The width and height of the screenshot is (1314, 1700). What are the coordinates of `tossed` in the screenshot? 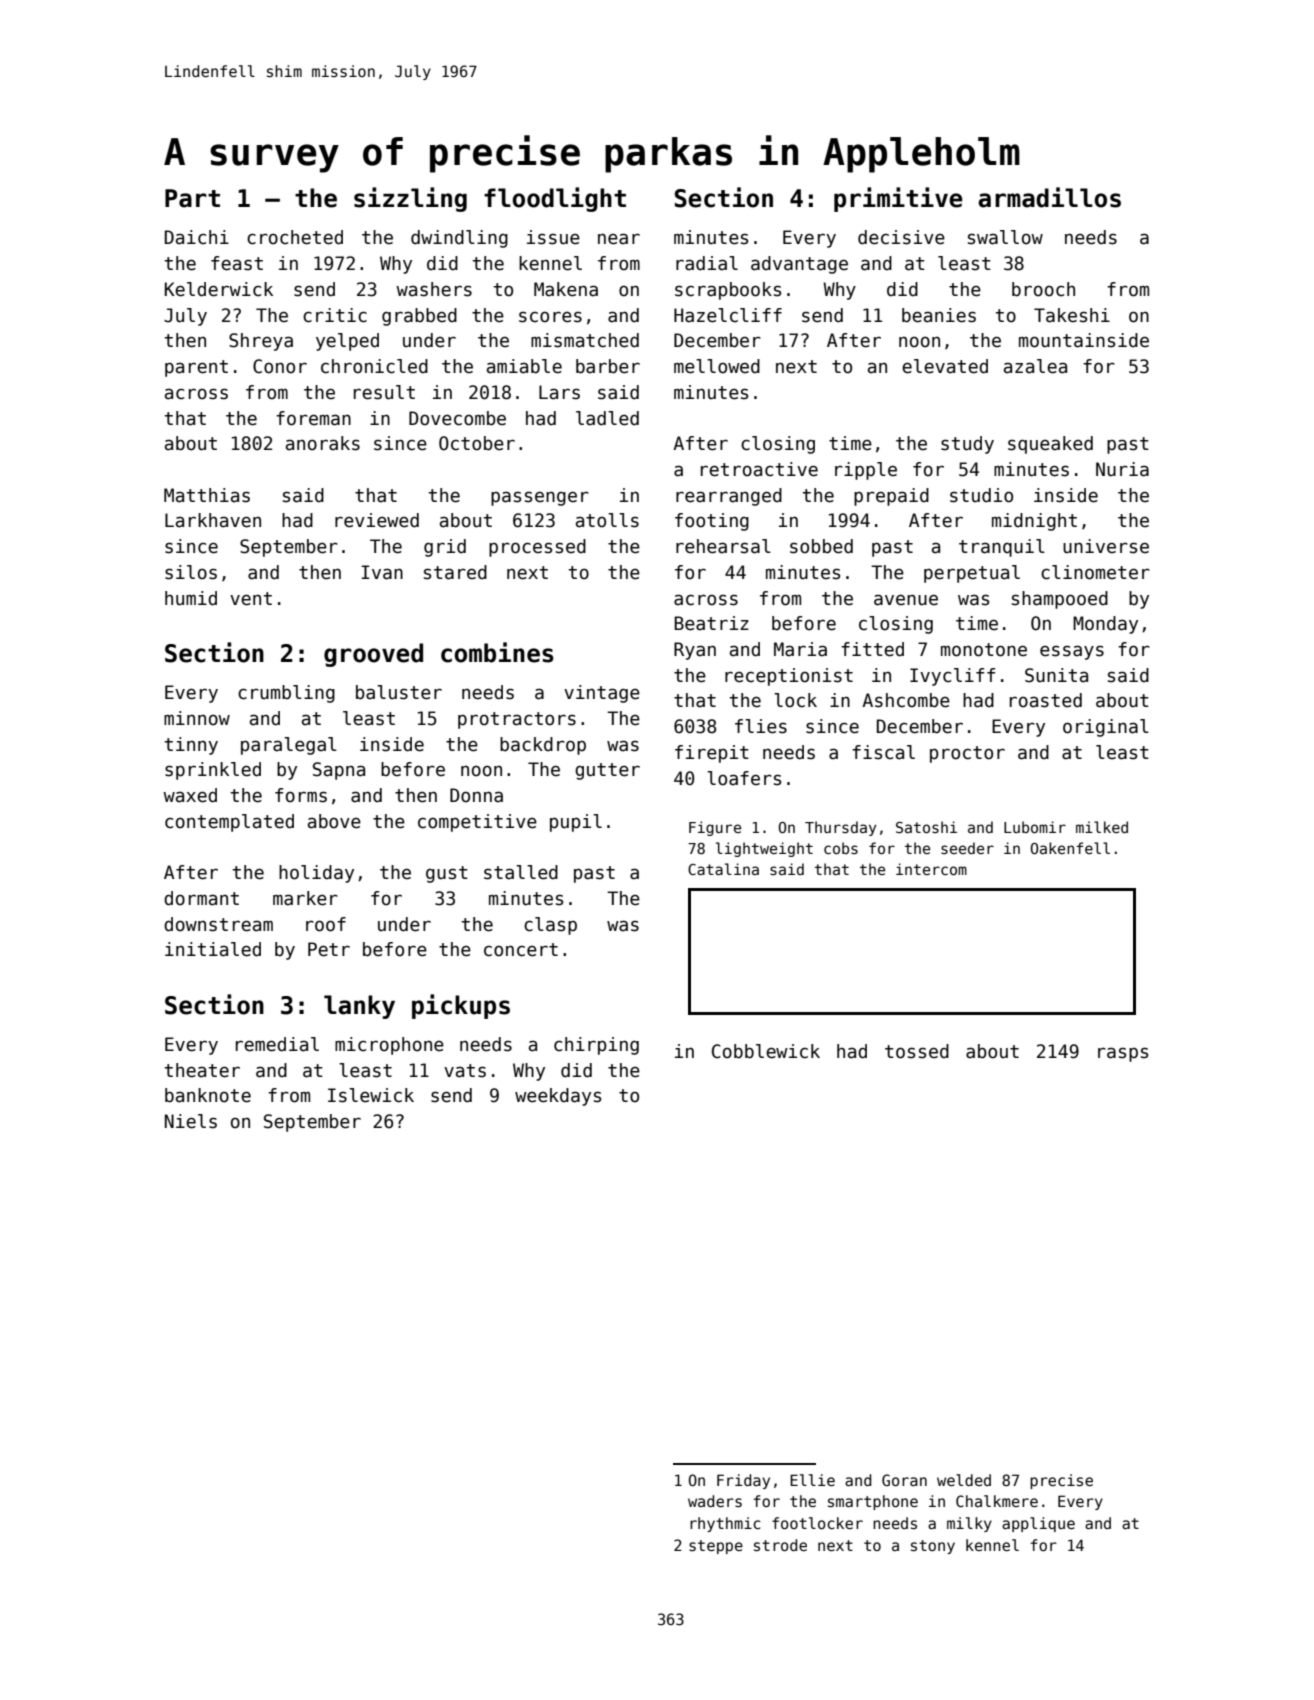 It's located at (917, 1051).
